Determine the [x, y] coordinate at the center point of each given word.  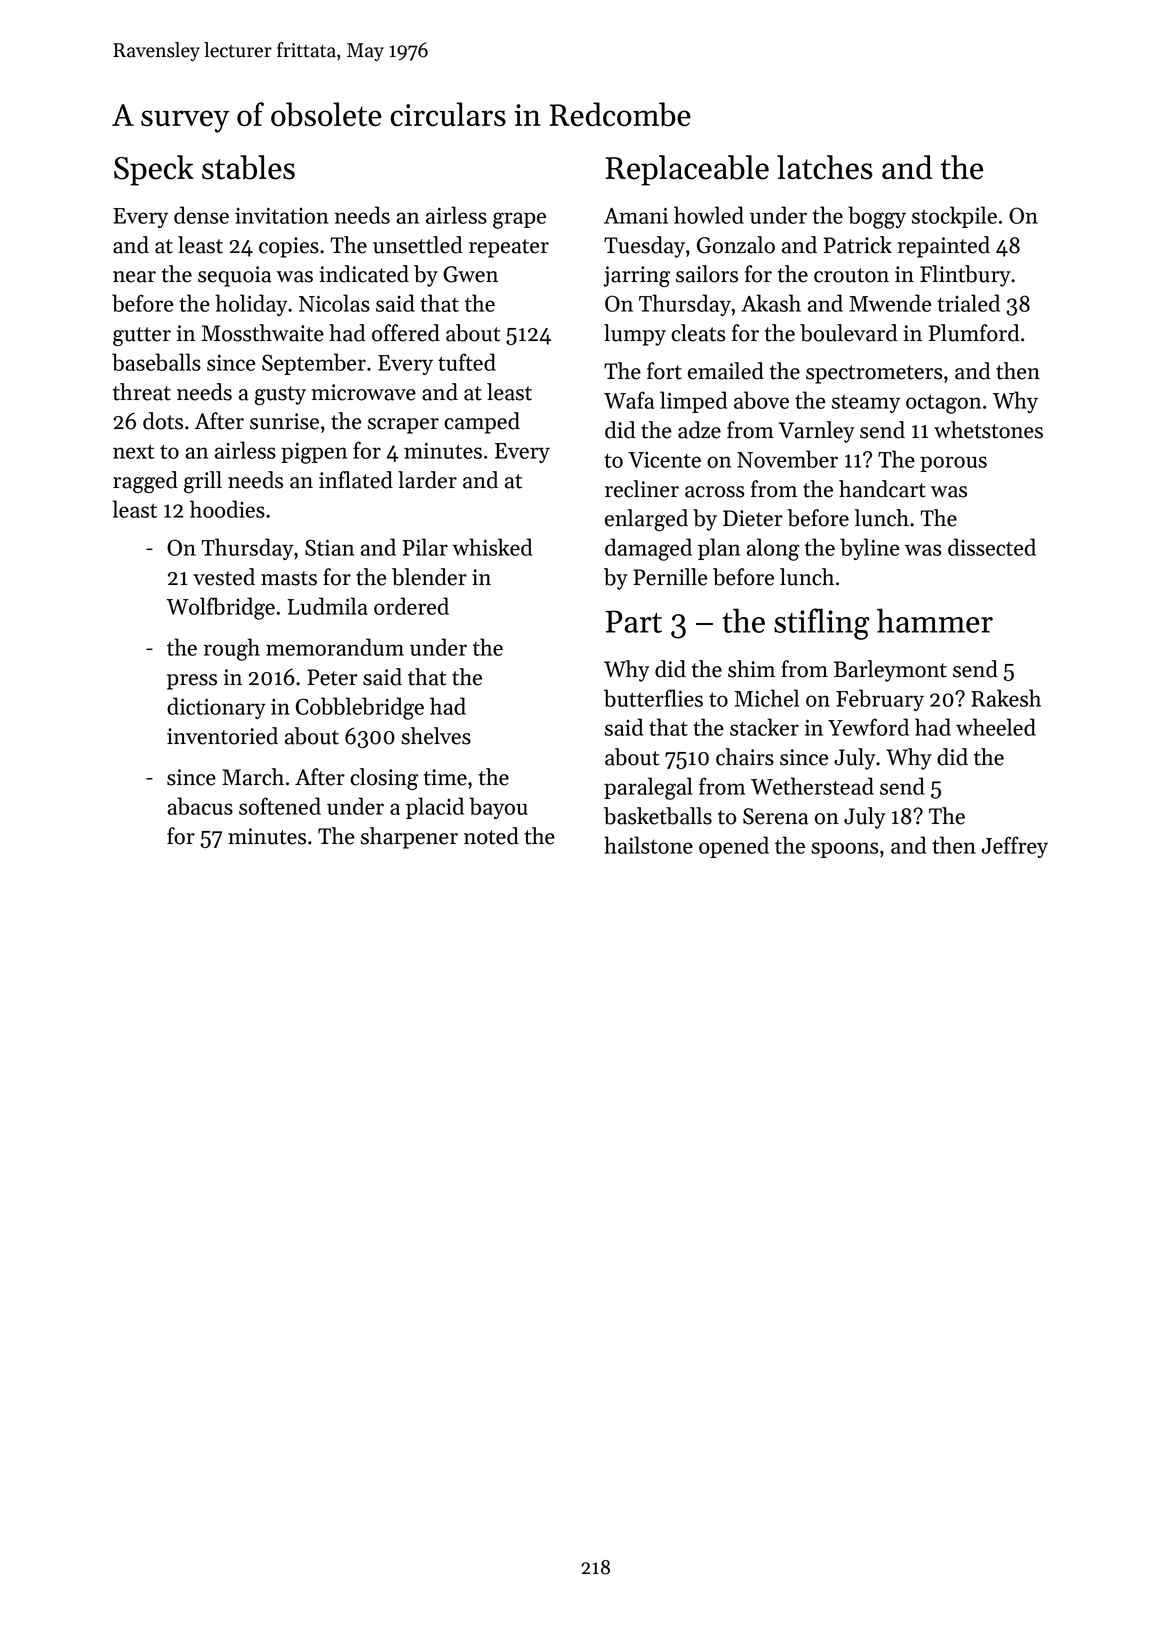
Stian [329, 547]
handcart [882, 489]
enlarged [646, 520]
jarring [636, 276]
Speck [154, 170]
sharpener [409, 838]
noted [491, 836]
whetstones [988, 430]
